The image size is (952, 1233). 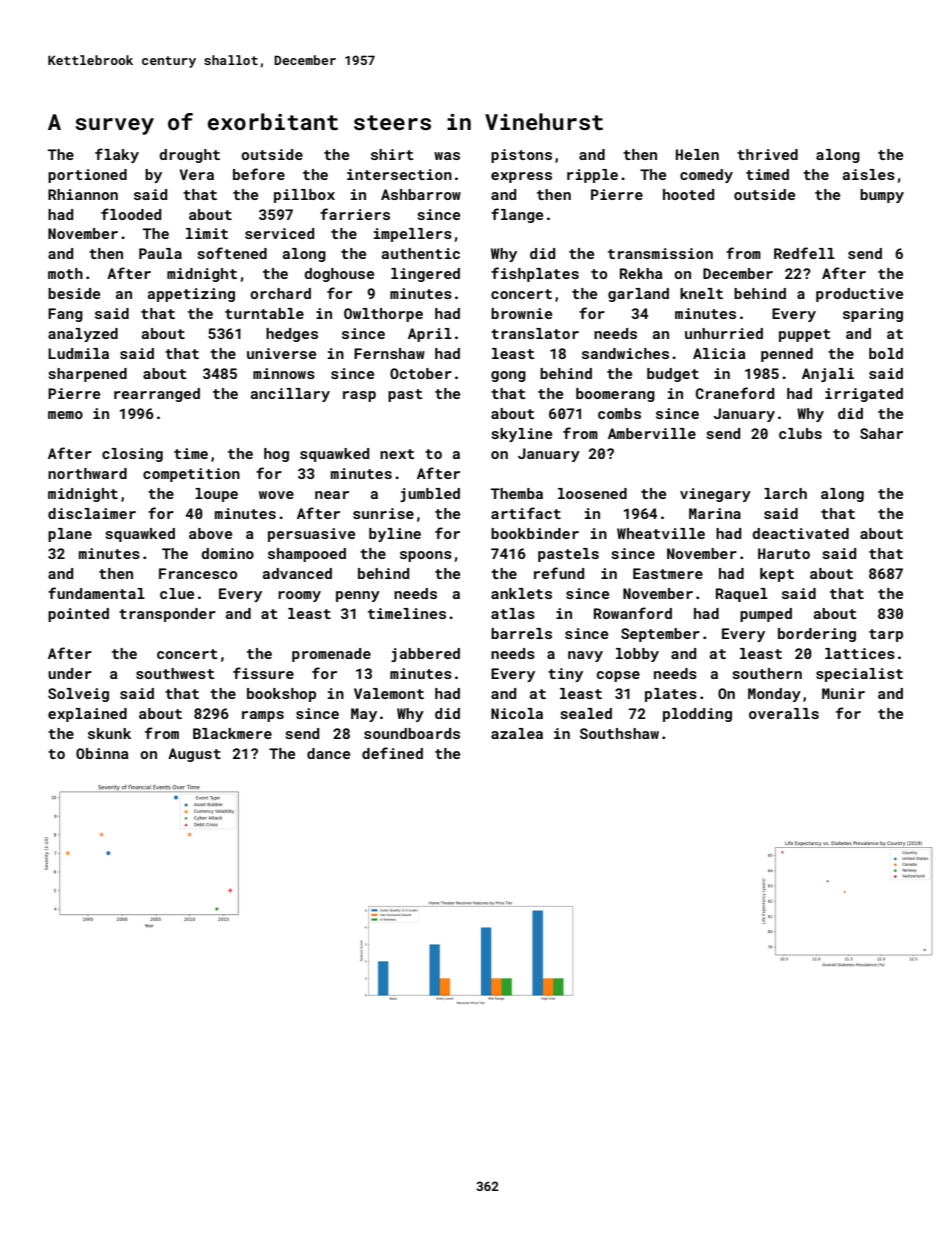 I want to click on sparing, so click(x=873, y=315).
